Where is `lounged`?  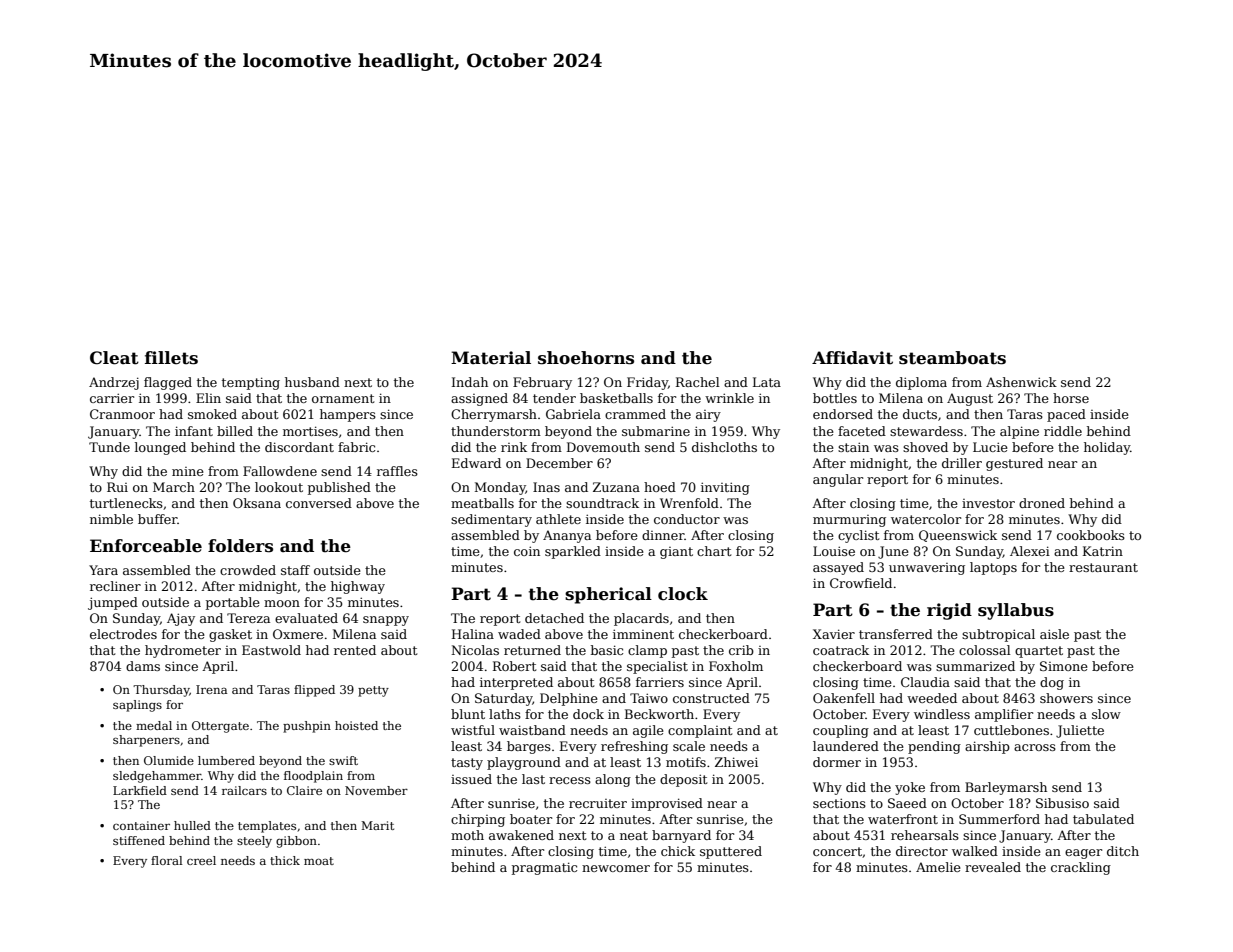
lounged is located at coordinates (160, 448).
